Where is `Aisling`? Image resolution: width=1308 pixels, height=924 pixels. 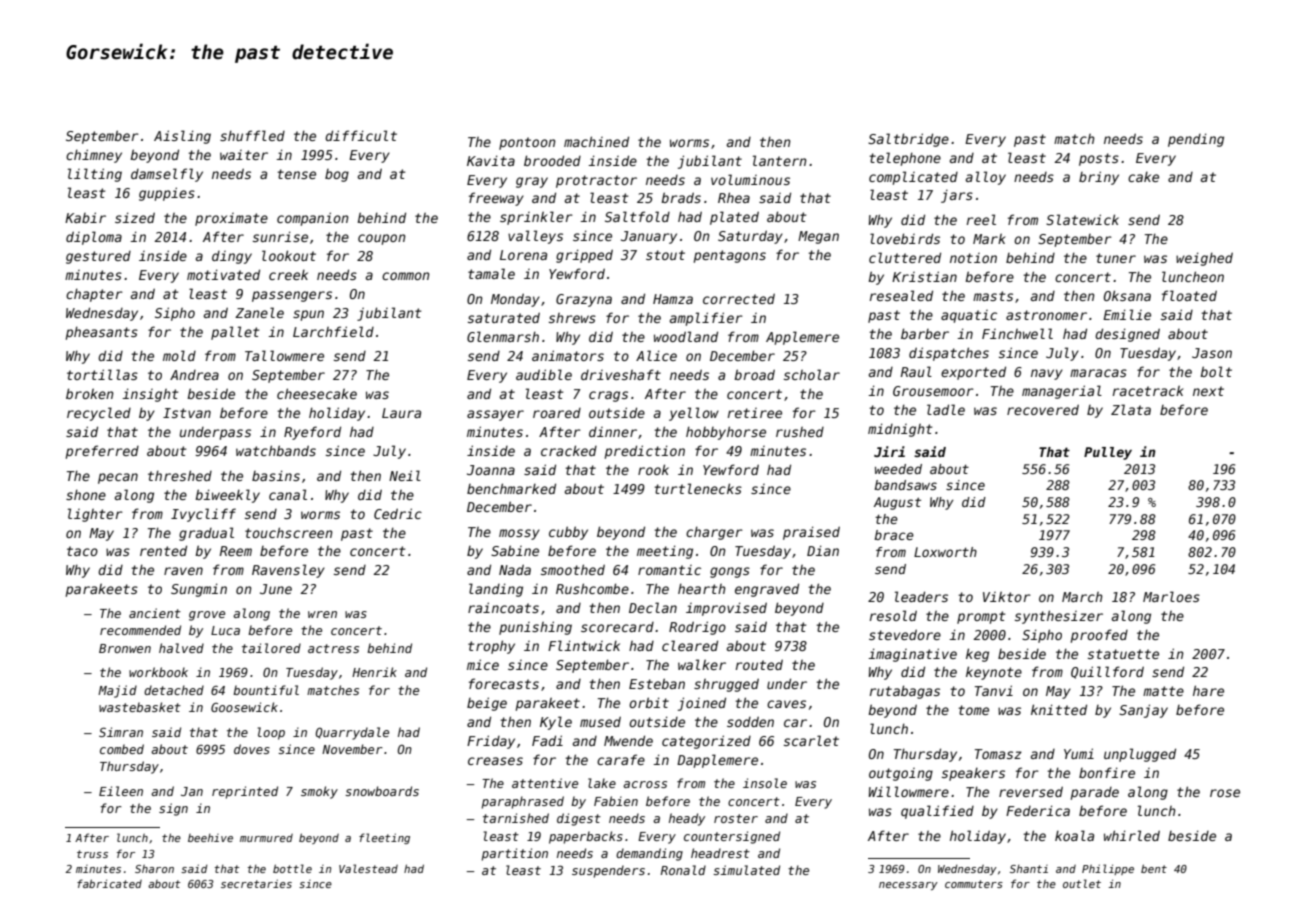 Aisling is located at coordinates (182, 137).
